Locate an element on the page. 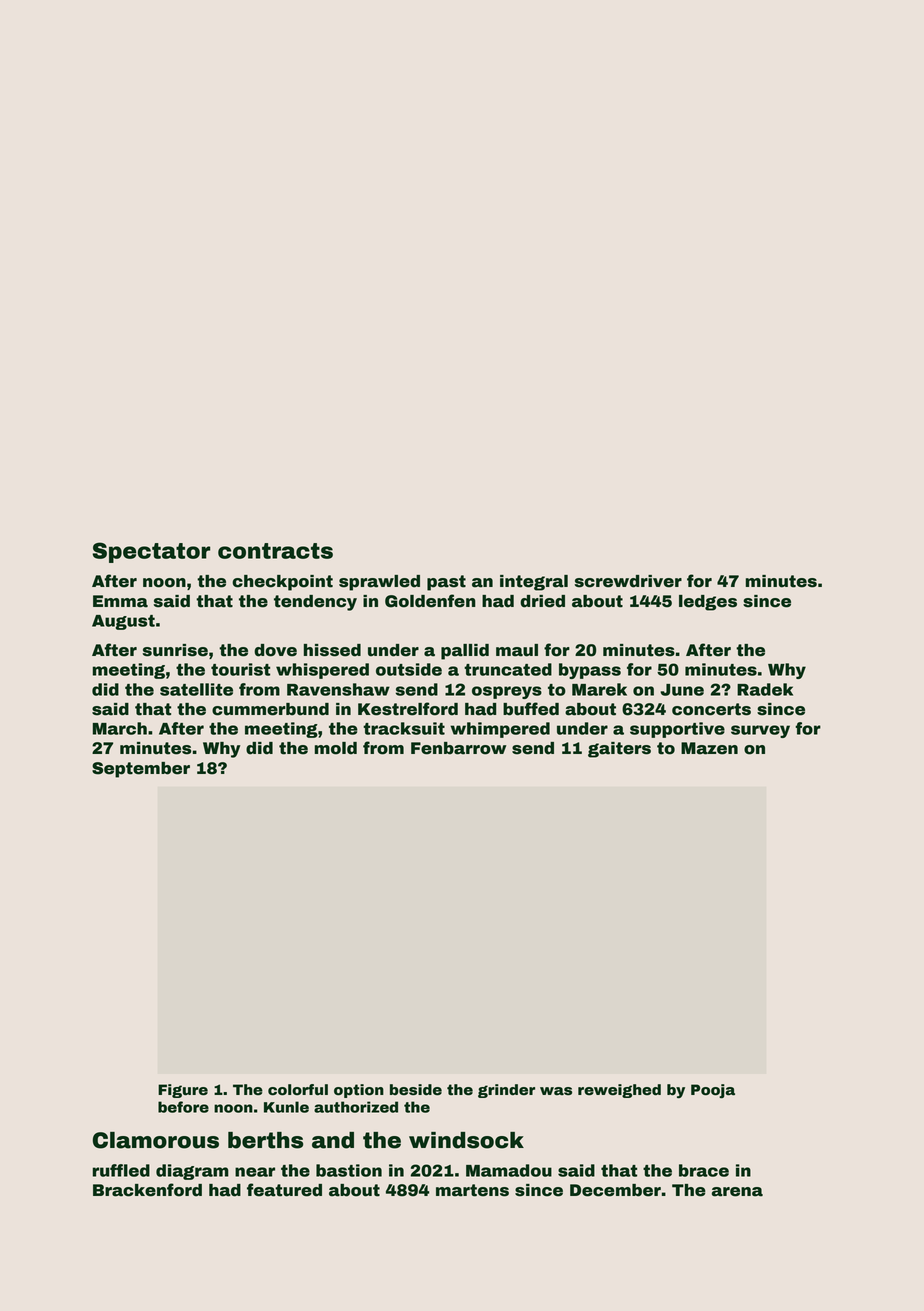 The width and height of the image is (924, 1311). survey is located at coordinates (760, 731).
